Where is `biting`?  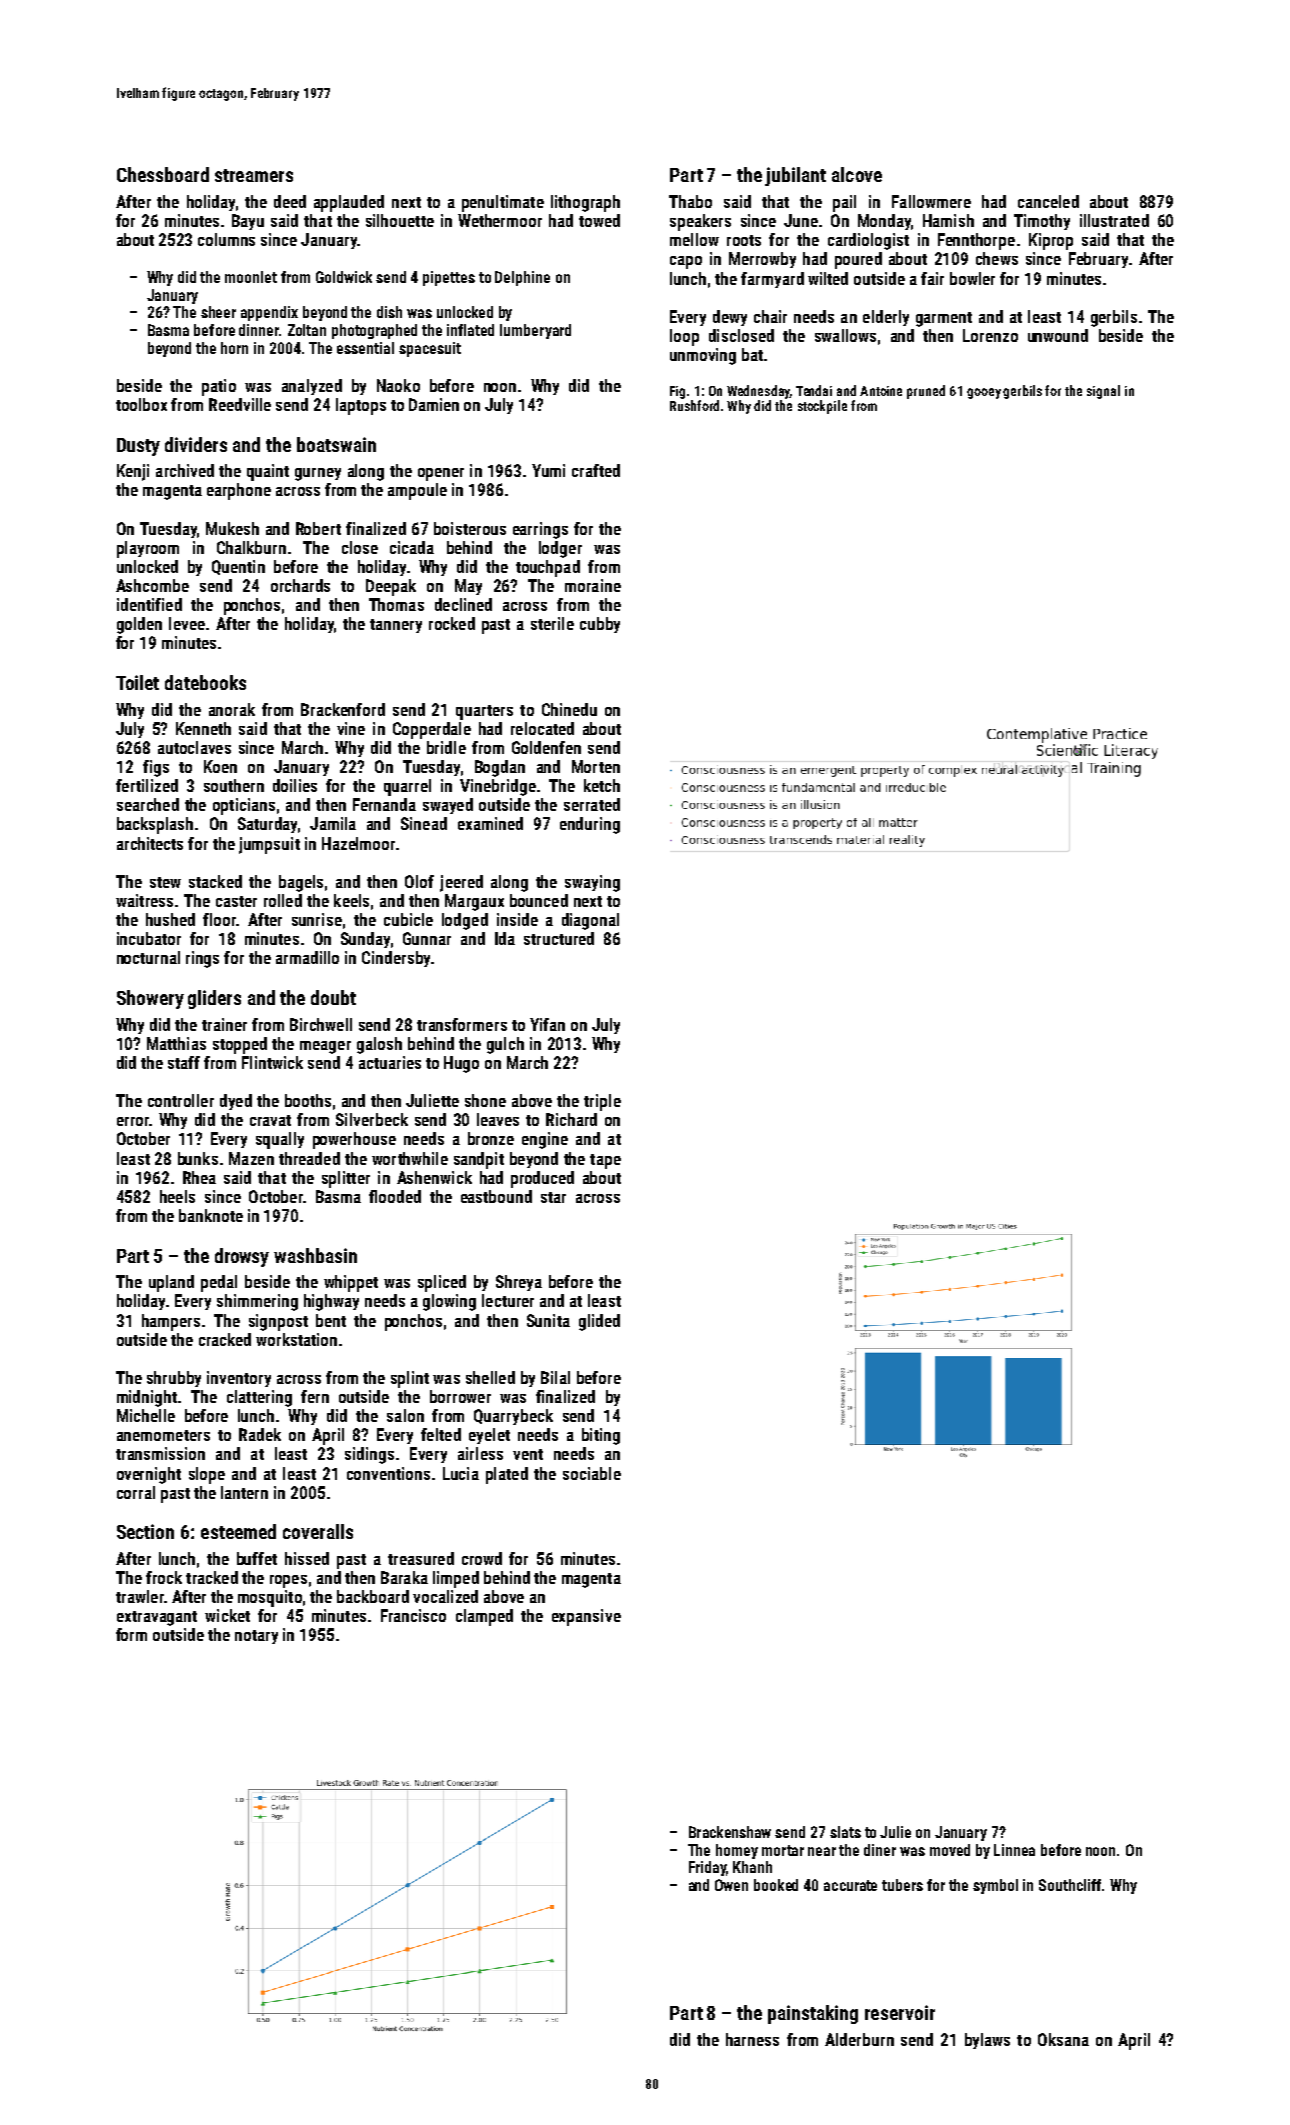 biting is located at coordinates (601, 1436).
